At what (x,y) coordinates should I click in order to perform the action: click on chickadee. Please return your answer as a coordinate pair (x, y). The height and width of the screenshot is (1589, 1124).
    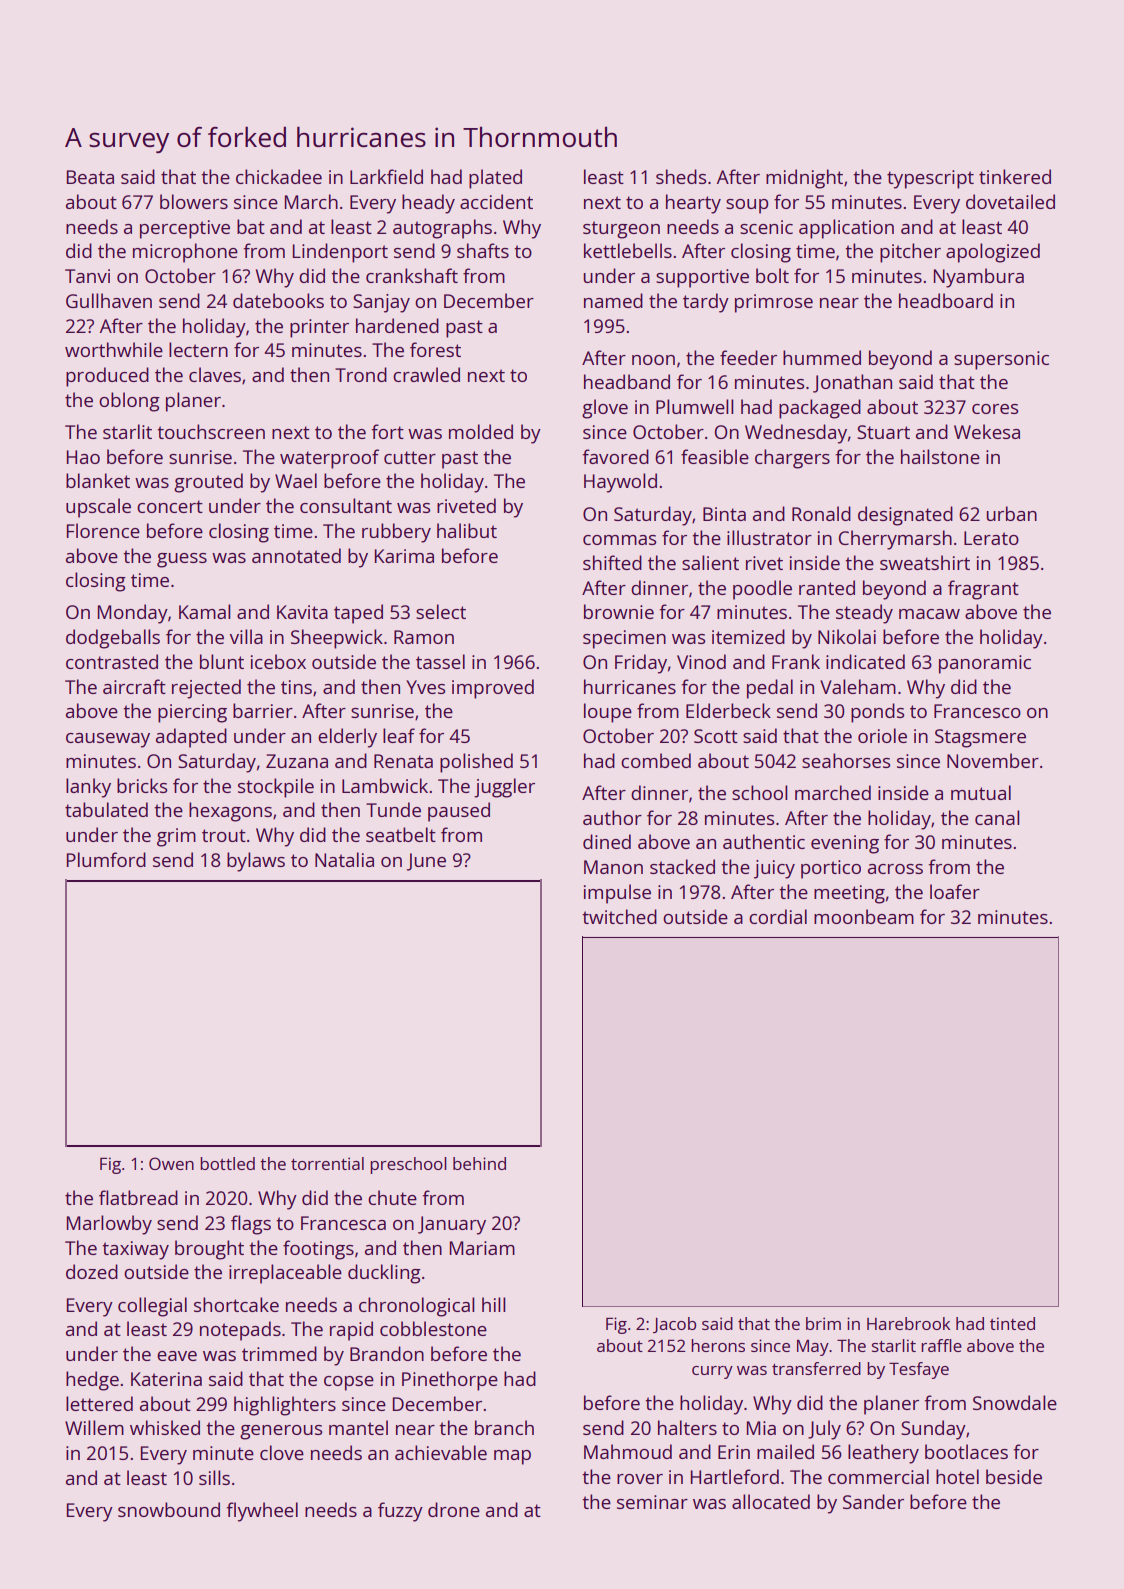
    Looking at the image, I should click on (279, 176).
